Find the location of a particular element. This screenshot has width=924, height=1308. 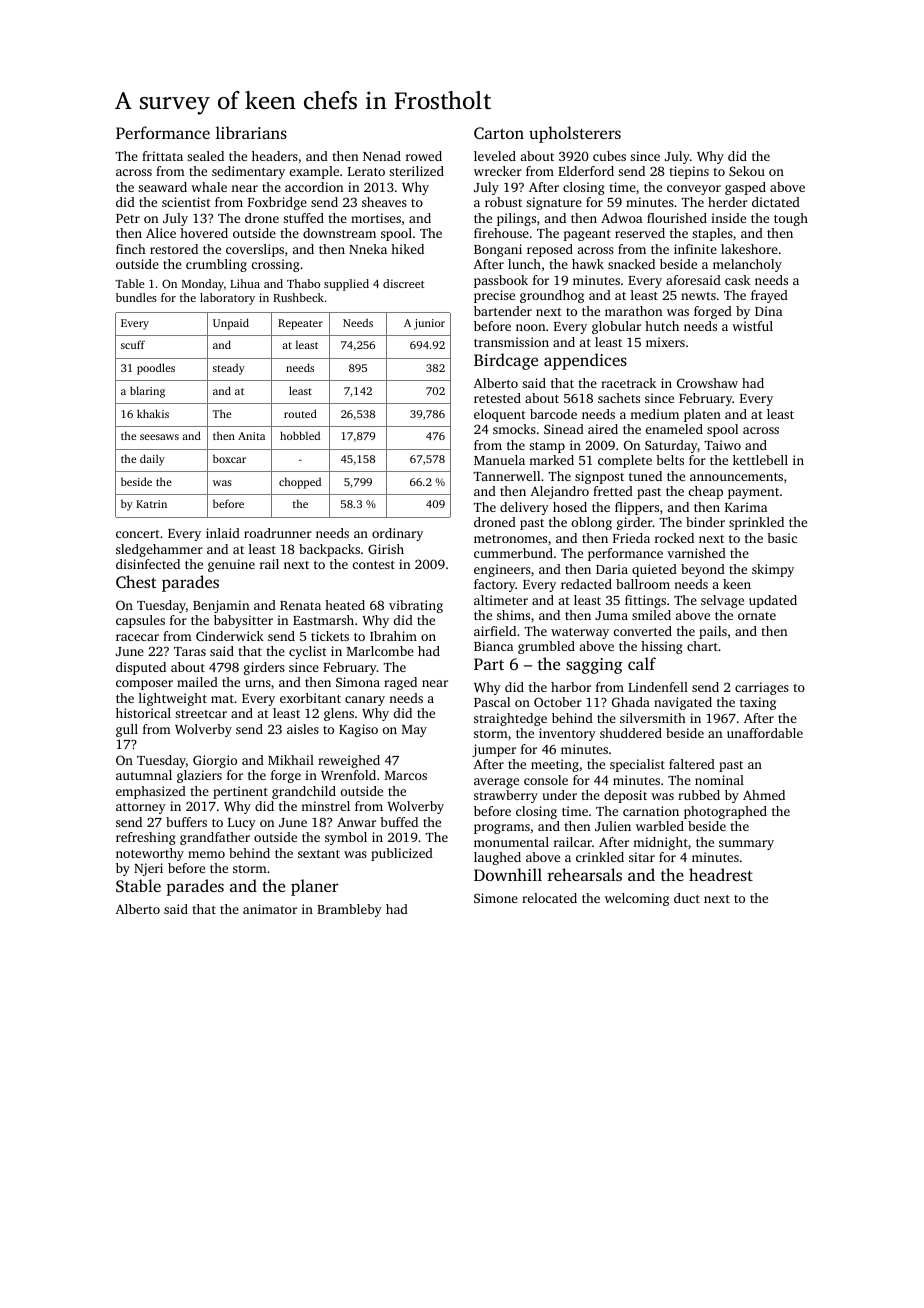

announcements is located at coordinates (736, 477).
